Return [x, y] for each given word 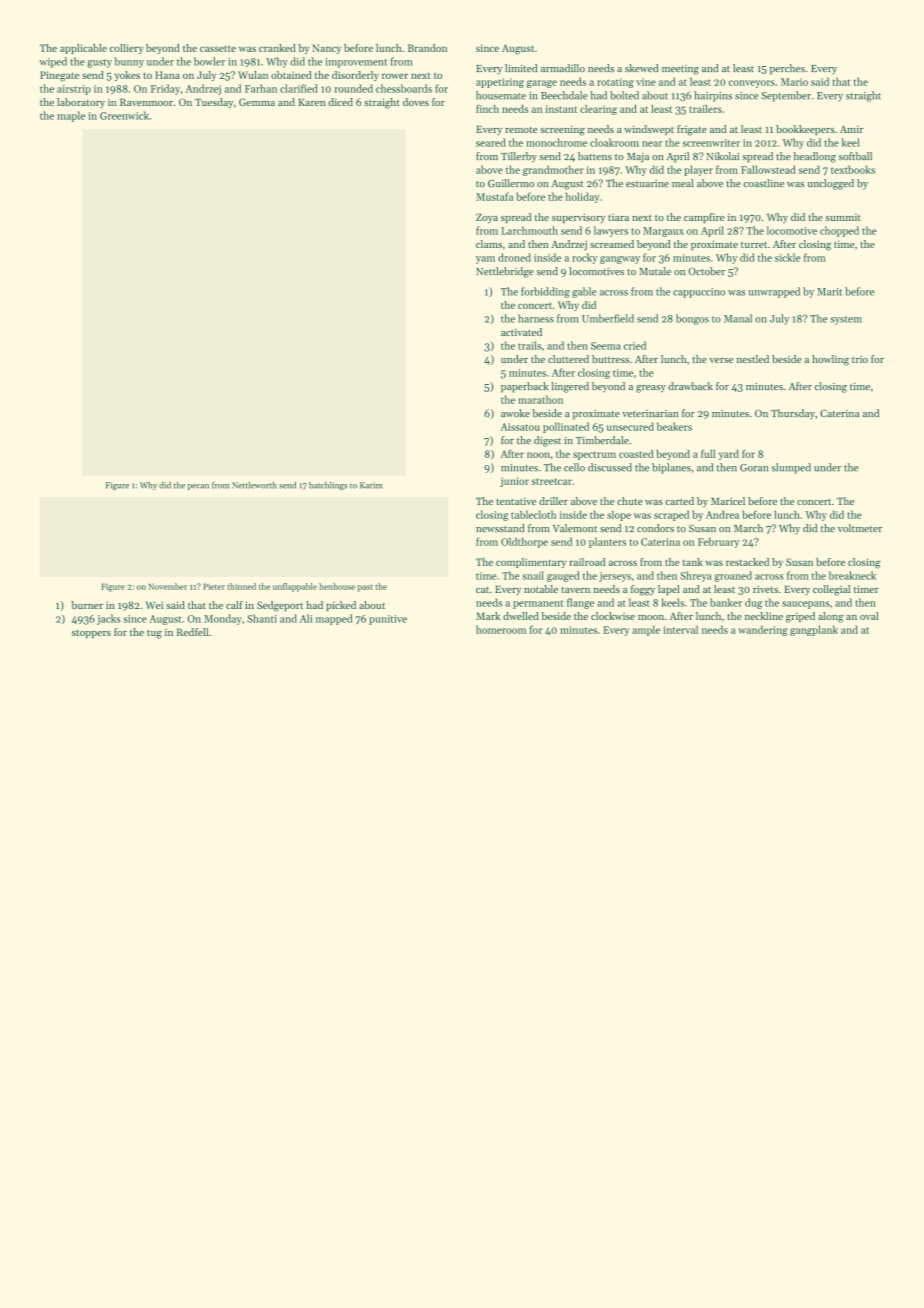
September [786, 96]
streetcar [551, 481]
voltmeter [860, 528]
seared [491, 142]
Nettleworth [254, 485]
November [168, 586]
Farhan [261, 88]
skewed [641, 68]
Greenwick [124, 115]
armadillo [563, 68]
